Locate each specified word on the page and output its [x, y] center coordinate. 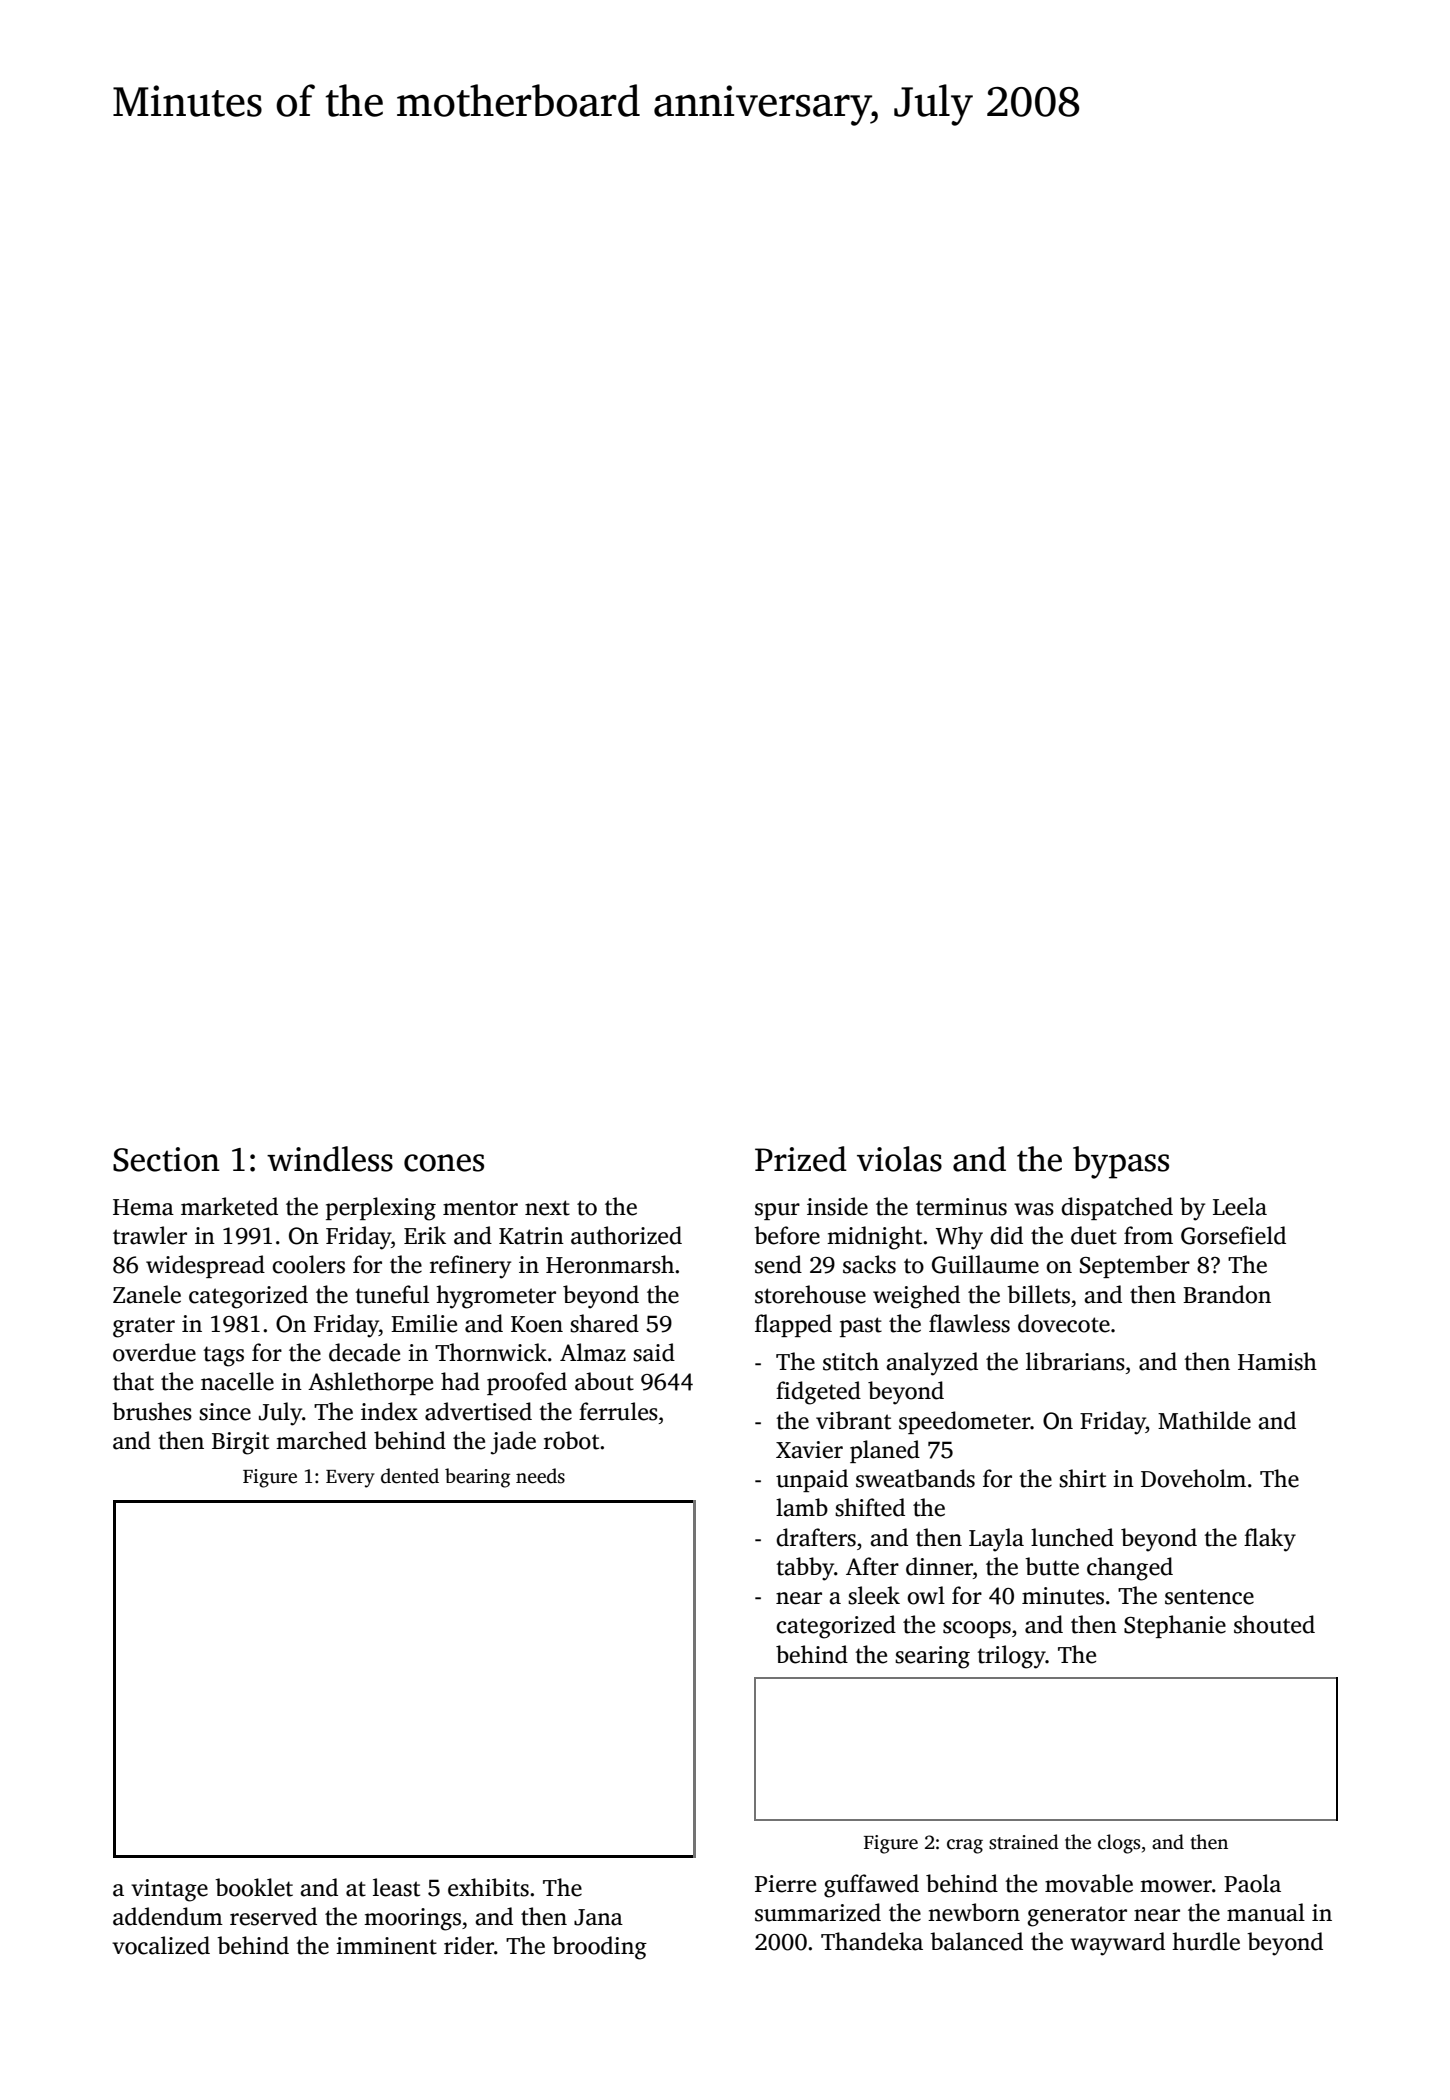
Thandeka [872, 1941]
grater [144, 1327]
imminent [386, 1946]
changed [1130, 1569]
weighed [916, 1297]
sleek [874, 1595]
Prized [801, 1159]
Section [166, 1159]
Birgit [240, 1443]
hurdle [1206, 1941]
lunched [1072, 1537]
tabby [805, 1569]
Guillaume [985, 1264]
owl [926, 1595]
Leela [1240, 1206]
